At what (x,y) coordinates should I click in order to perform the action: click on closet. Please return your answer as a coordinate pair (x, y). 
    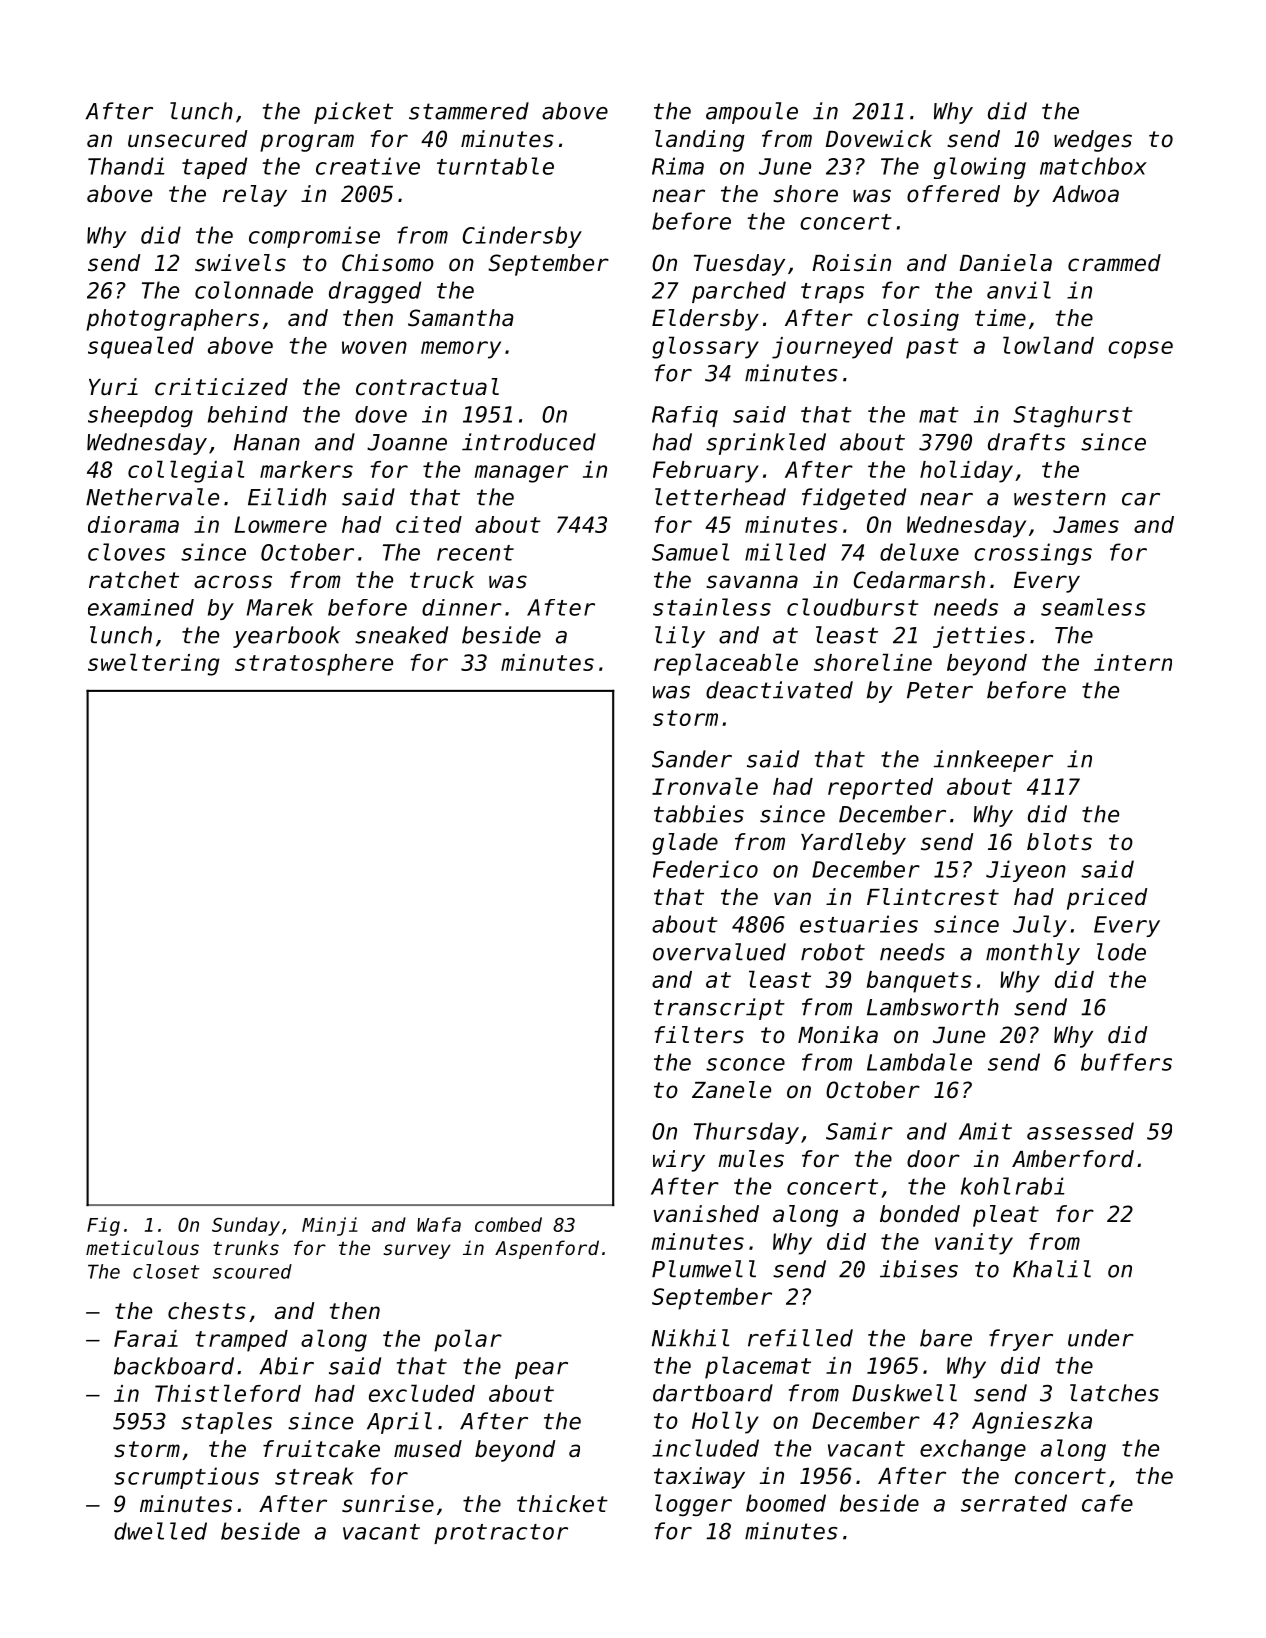
    Looking at the image, I should click on (166, 1271).
